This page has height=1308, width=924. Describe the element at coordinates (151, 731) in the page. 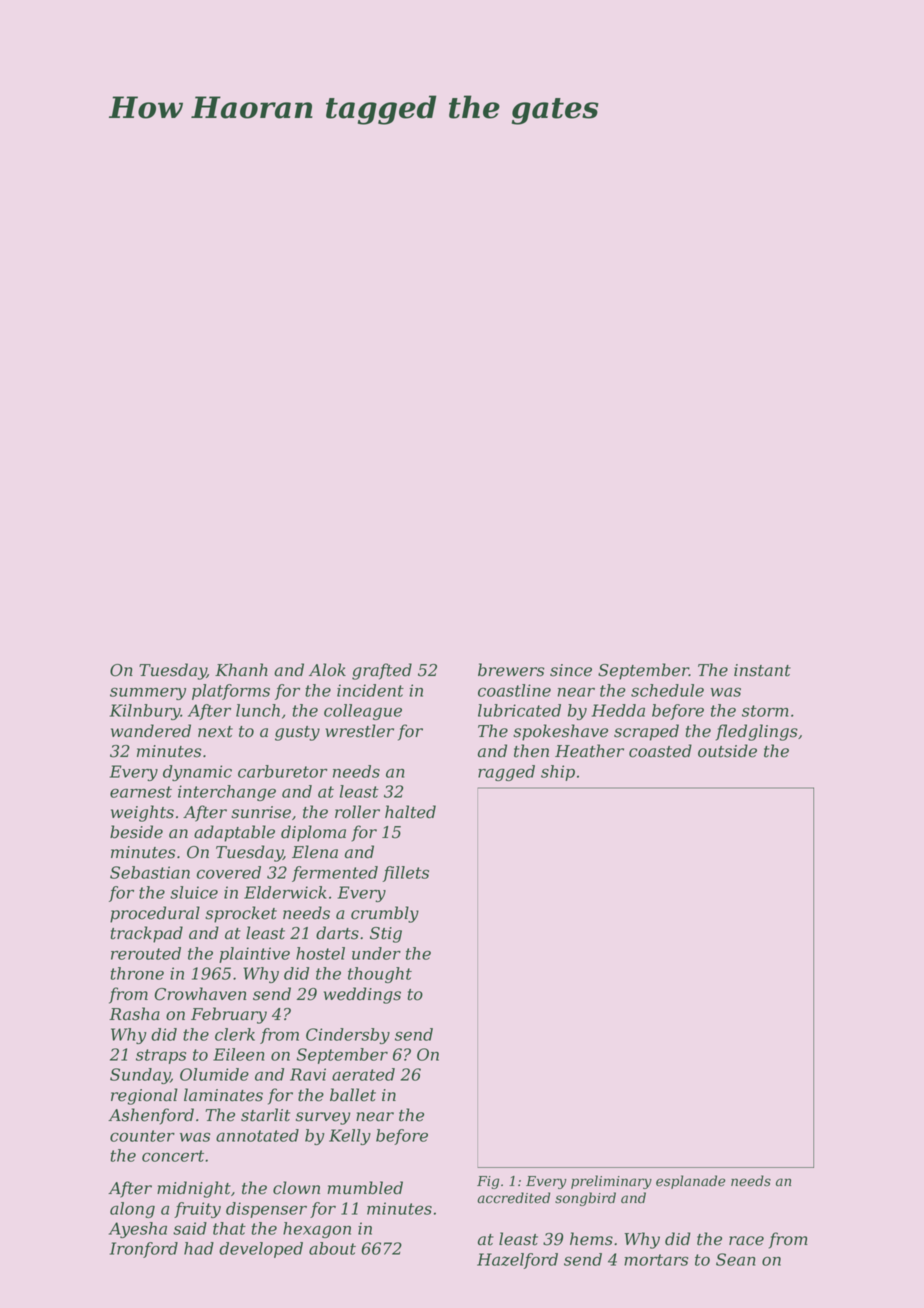

I see `wandered` at that location.
